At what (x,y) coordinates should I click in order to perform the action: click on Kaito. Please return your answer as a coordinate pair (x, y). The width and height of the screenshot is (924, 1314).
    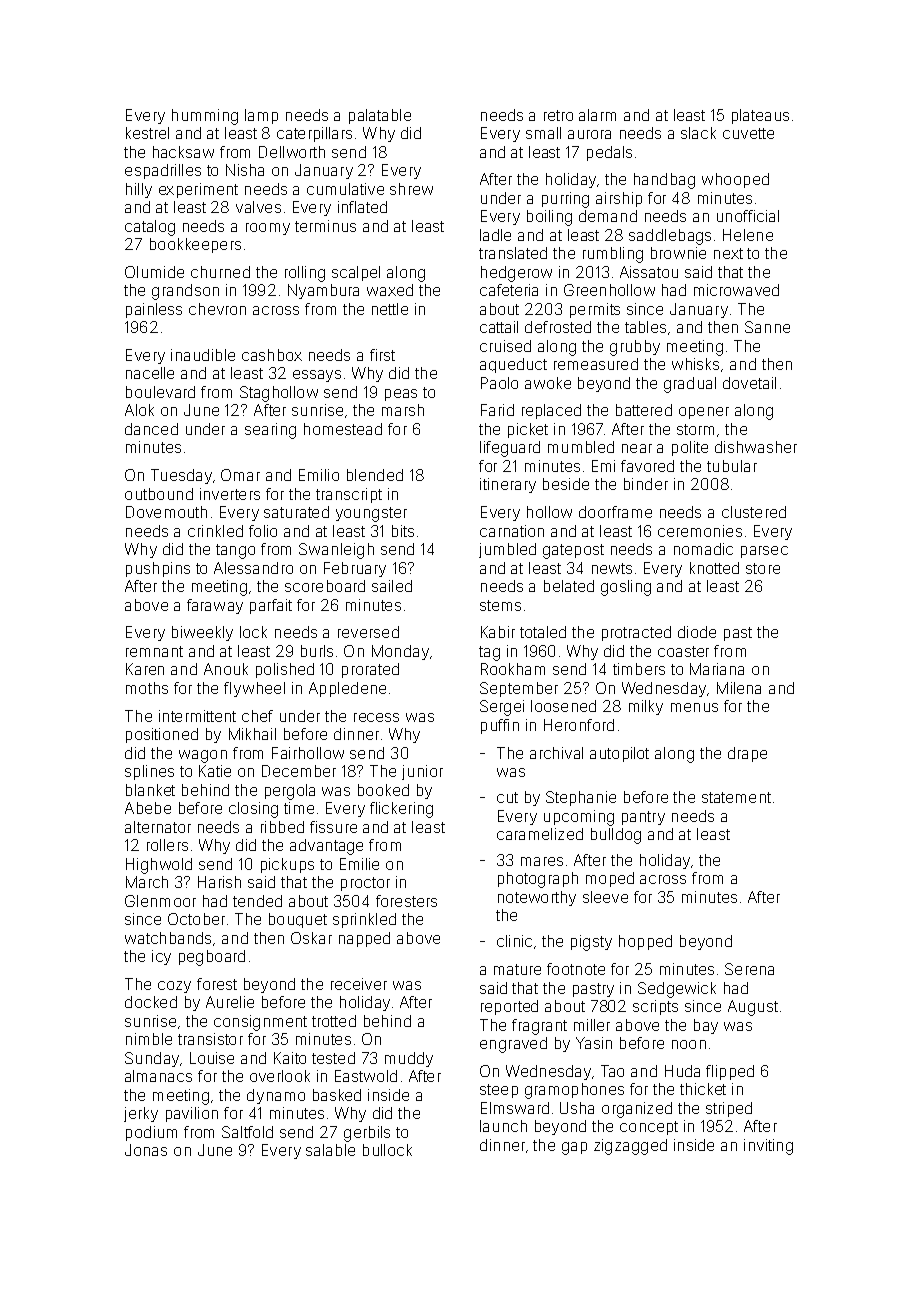
    Looking at the image, I should click on (290, 1058).
